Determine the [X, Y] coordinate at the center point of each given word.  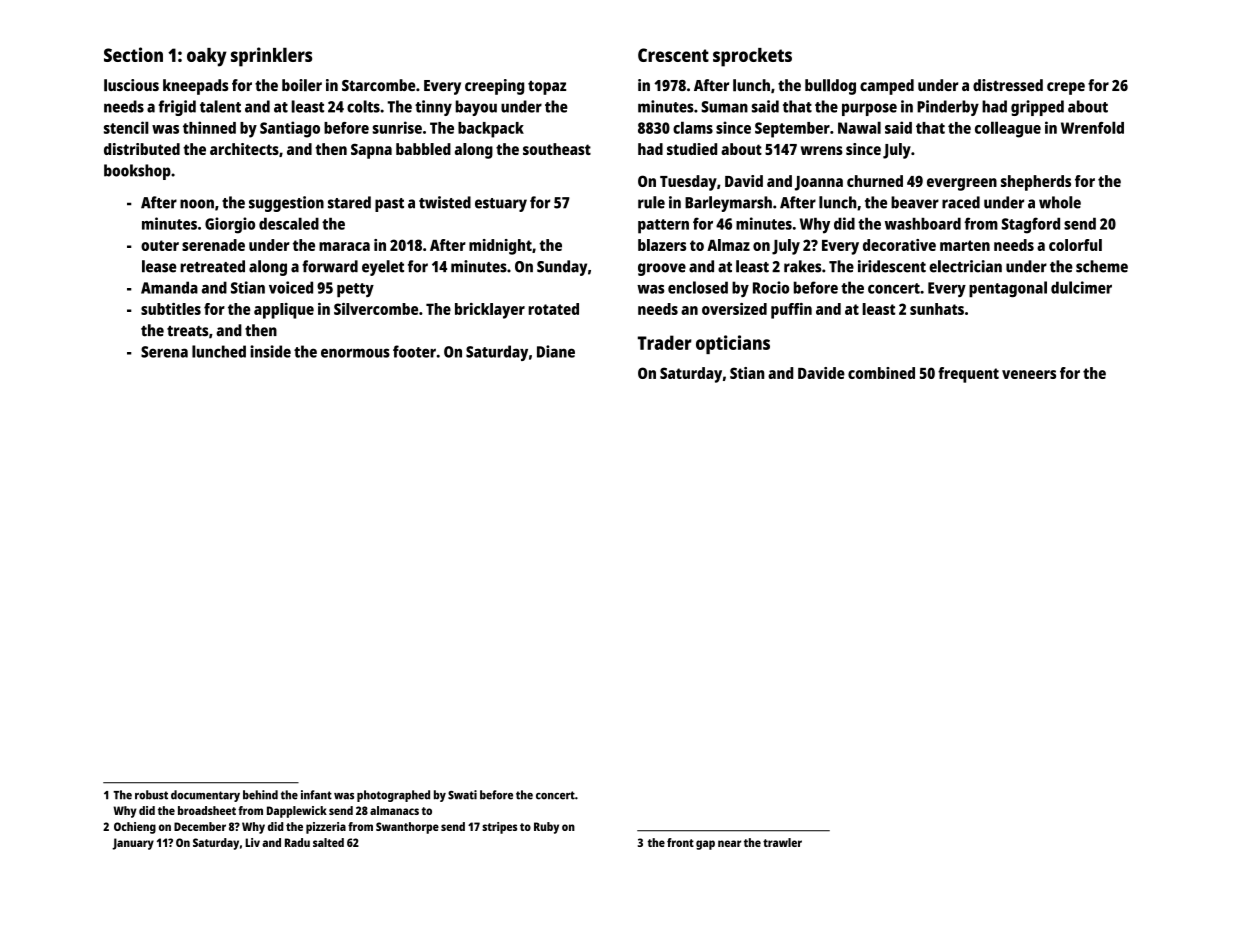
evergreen [962, 184]
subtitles [171, 309]
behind [260, 795]
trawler [782, 842]
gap [705, 845]
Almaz [728, 245]
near [729, 843]
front [680, 842]
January [133, 844]
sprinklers [271, 57]
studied [692, 149]
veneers [1029, 374]
